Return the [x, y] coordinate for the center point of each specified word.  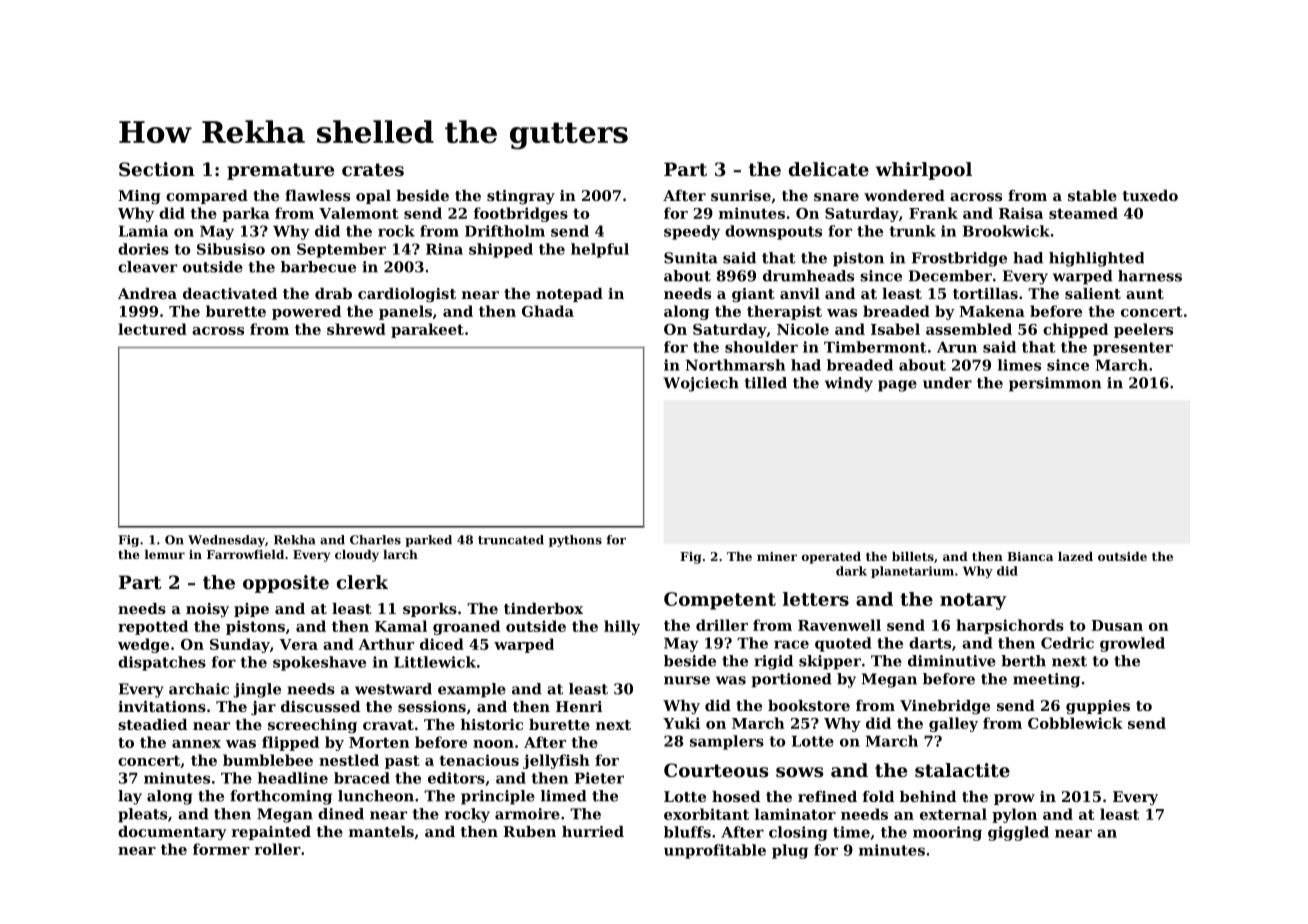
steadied [152, 724]
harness [1150, 276]
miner [777, 556]
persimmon [1055, 384]
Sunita [691, 258]
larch [400, 554]
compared [207, 197]
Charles [375, 540]
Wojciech [701, 384]
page [897, 386]
